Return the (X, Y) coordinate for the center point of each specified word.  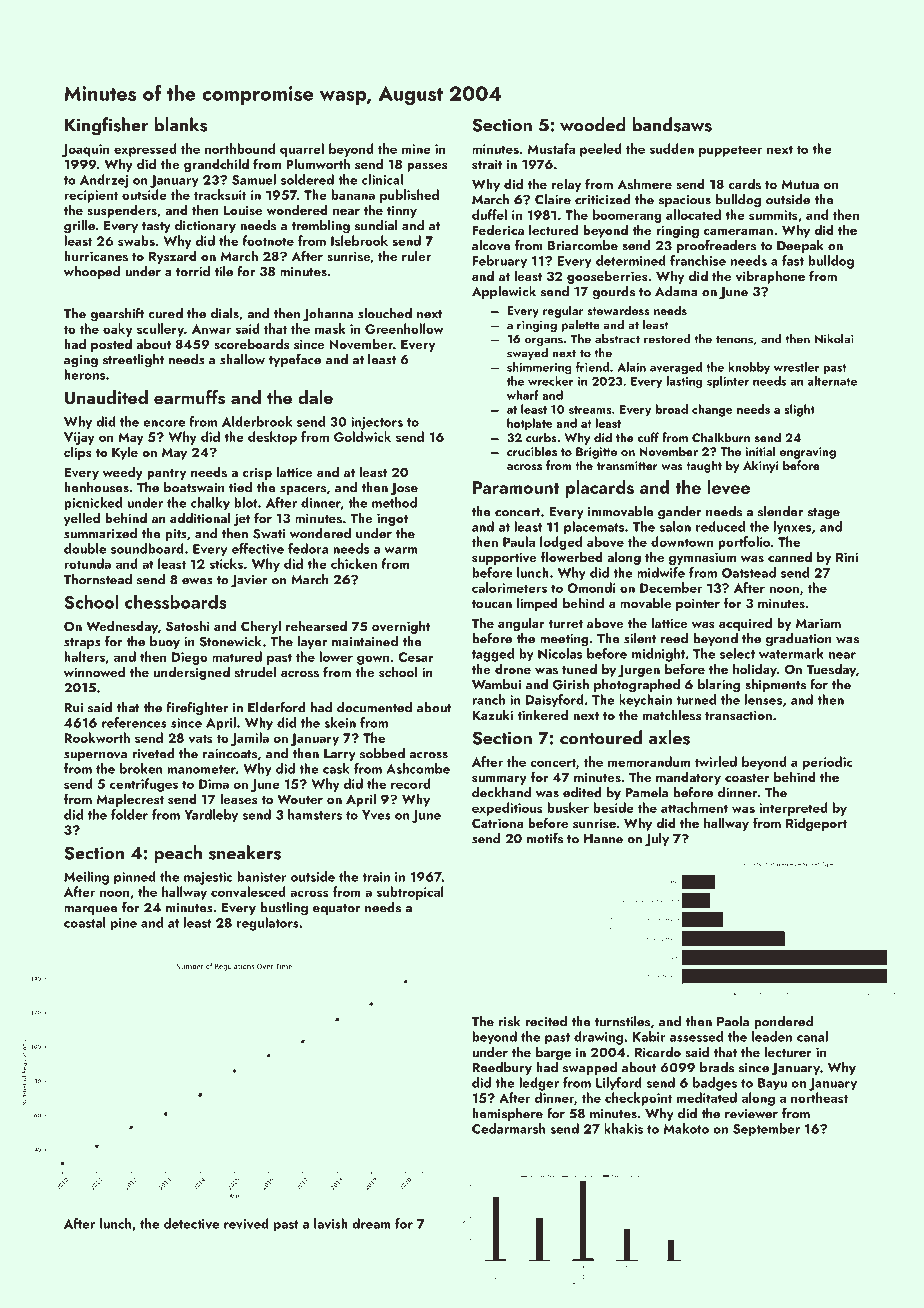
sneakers (245, 852)
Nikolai (834, 339)
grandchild (216, 165)
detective (191, 1223)
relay (566, 185)
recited (546, 1021)
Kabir (649, 1036)
